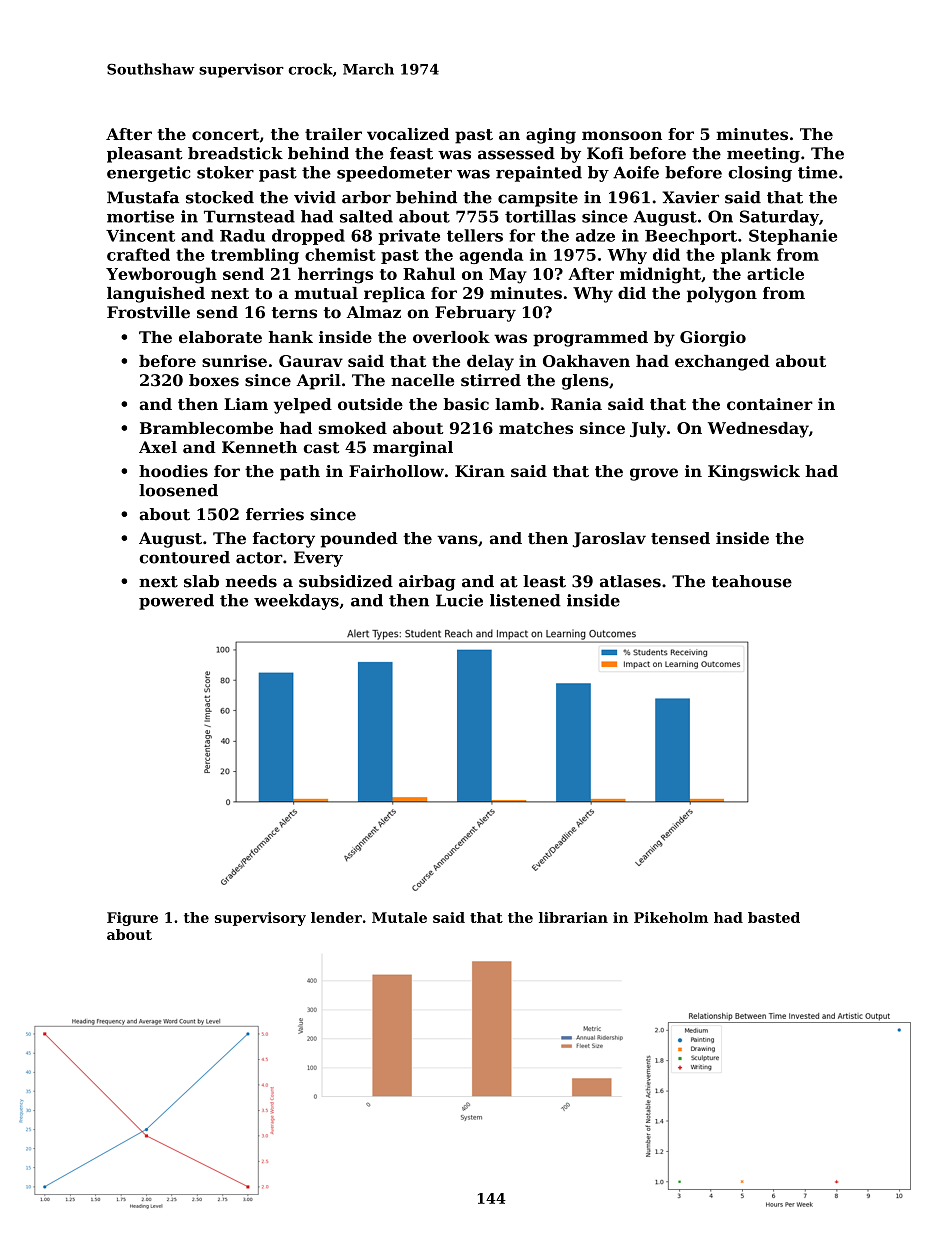 The height and width of the screenshot is (1233, 952). I want to click on listened, so click(525, 600).
